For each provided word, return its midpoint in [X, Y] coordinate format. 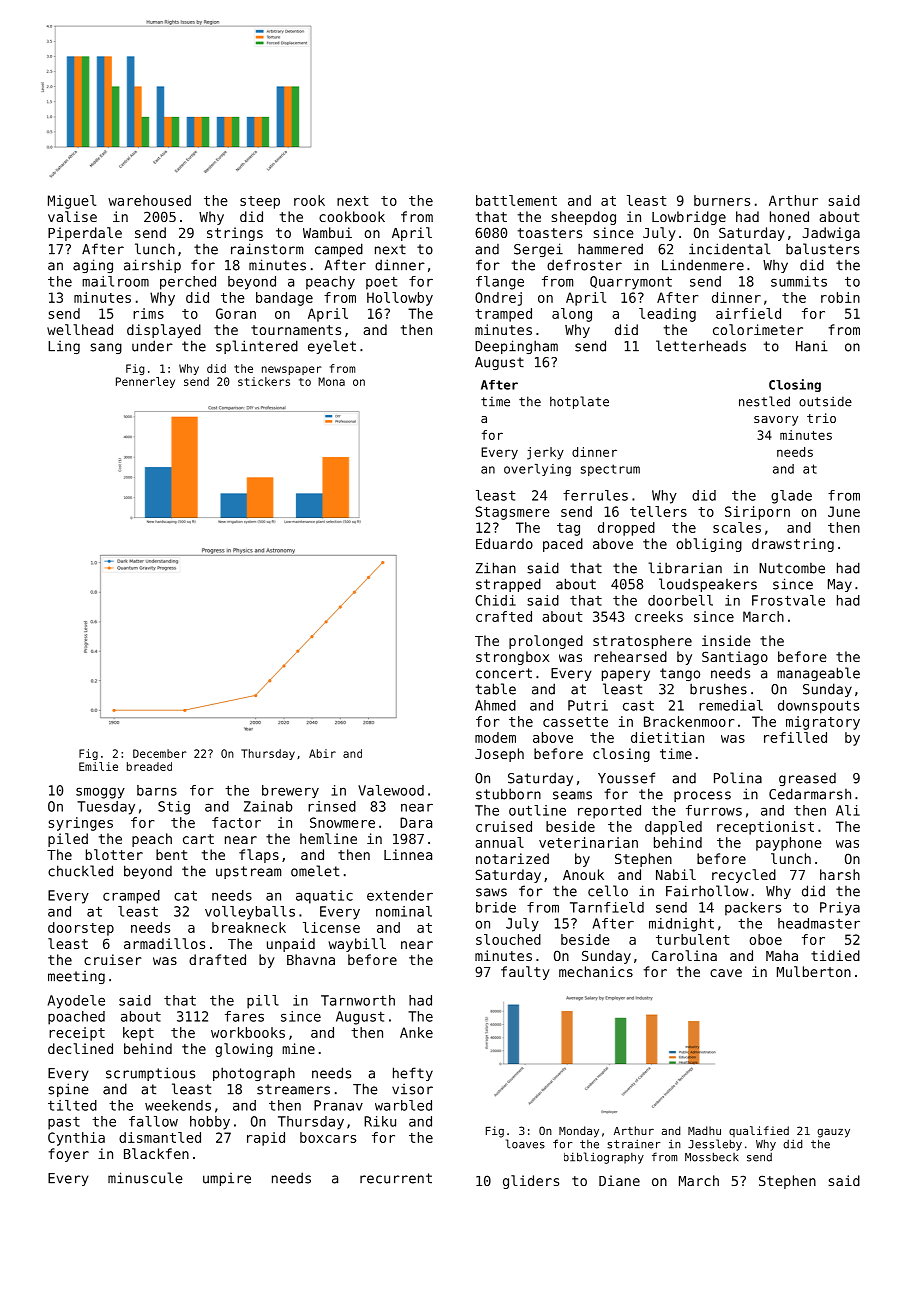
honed [789, 216]
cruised [504, 826]
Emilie [98, 766]
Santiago [735, 658]
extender [400, 895]
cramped [131, 897]
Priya [840, 909]
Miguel [72, 202]
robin [840, 297]
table [496, 689]
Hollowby [400, 299]
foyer [68, 1155]
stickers [264, 381]
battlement [516, 200]
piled [68, 840]
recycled [744, 876]
